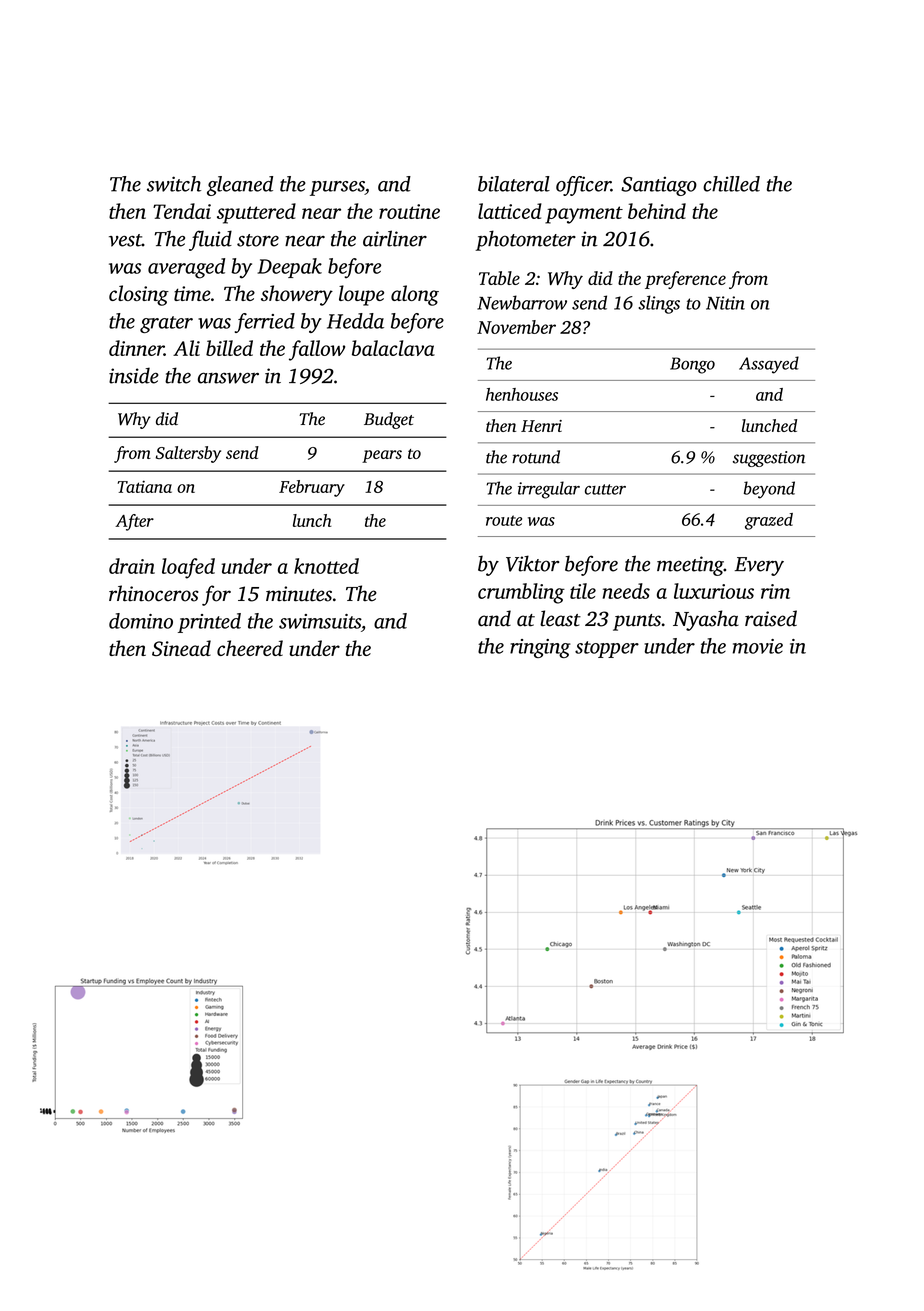 The width and height of the image is (924, 1311). I want to click on behind, so click(657, 211).
